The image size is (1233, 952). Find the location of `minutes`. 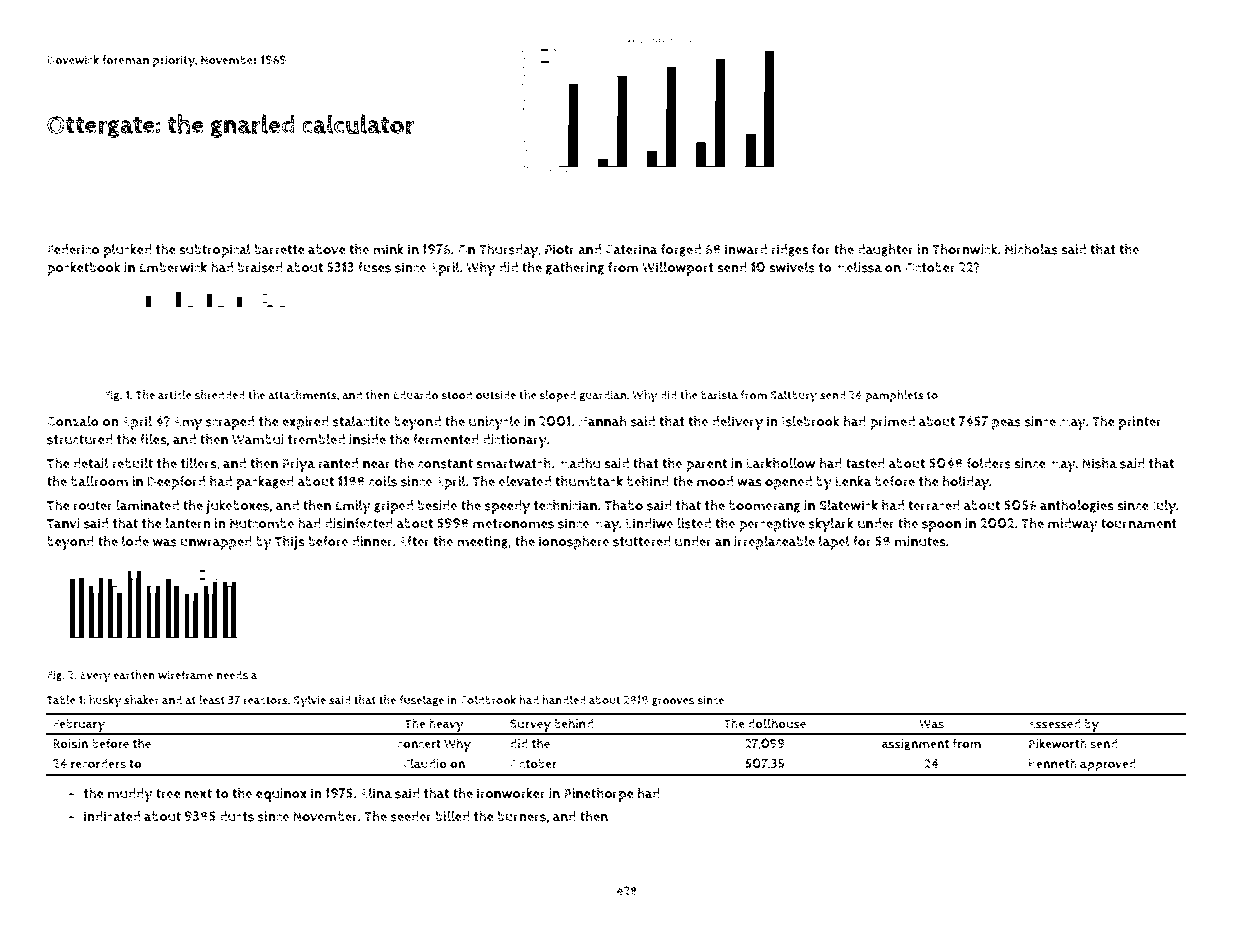

minutes is located at coordinates (920, 541).
